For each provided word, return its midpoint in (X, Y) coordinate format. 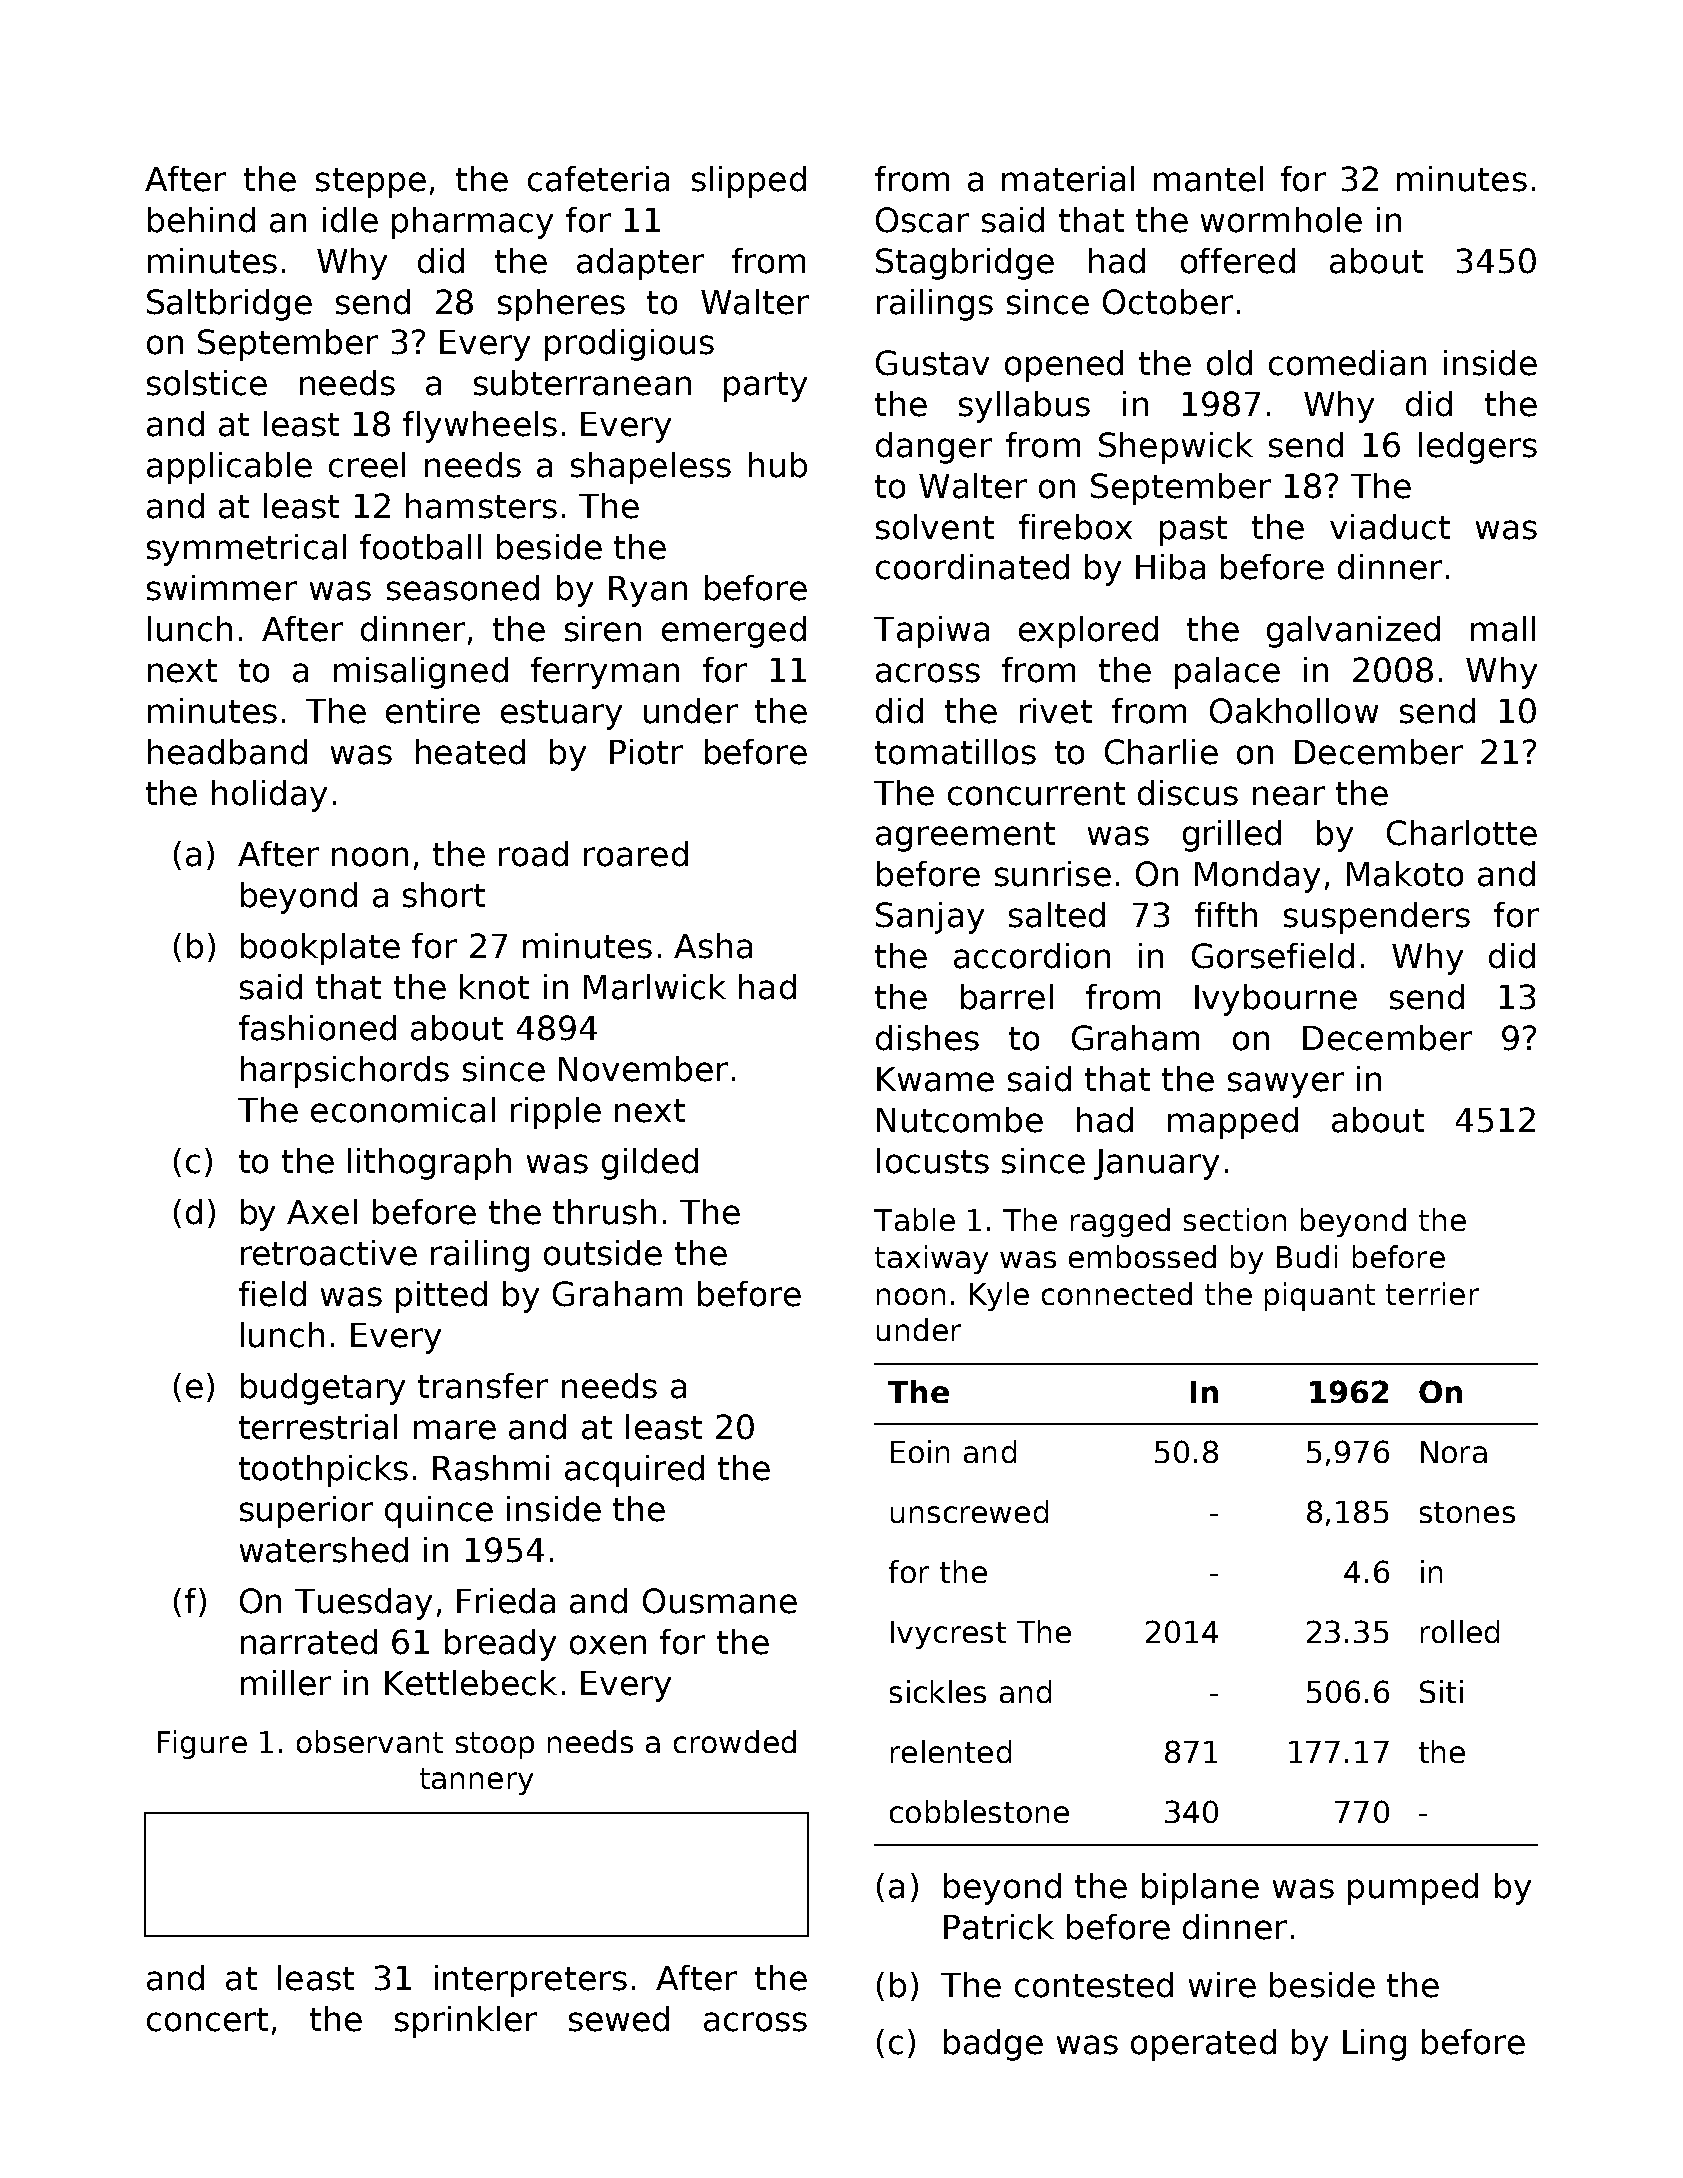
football (420, 547)
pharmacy (472, 223)
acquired (634, 1471)
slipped (749, 182)
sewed (619, 2019)
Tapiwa (931, 632)
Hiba (1170, 567)
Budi (1307, 1256)
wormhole (1281, 220)
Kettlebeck (471, 1683)
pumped (1413, 1889)
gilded (650, 1164)
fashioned (317, 1028)
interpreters (531, 1981)
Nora (1454, 1452)
